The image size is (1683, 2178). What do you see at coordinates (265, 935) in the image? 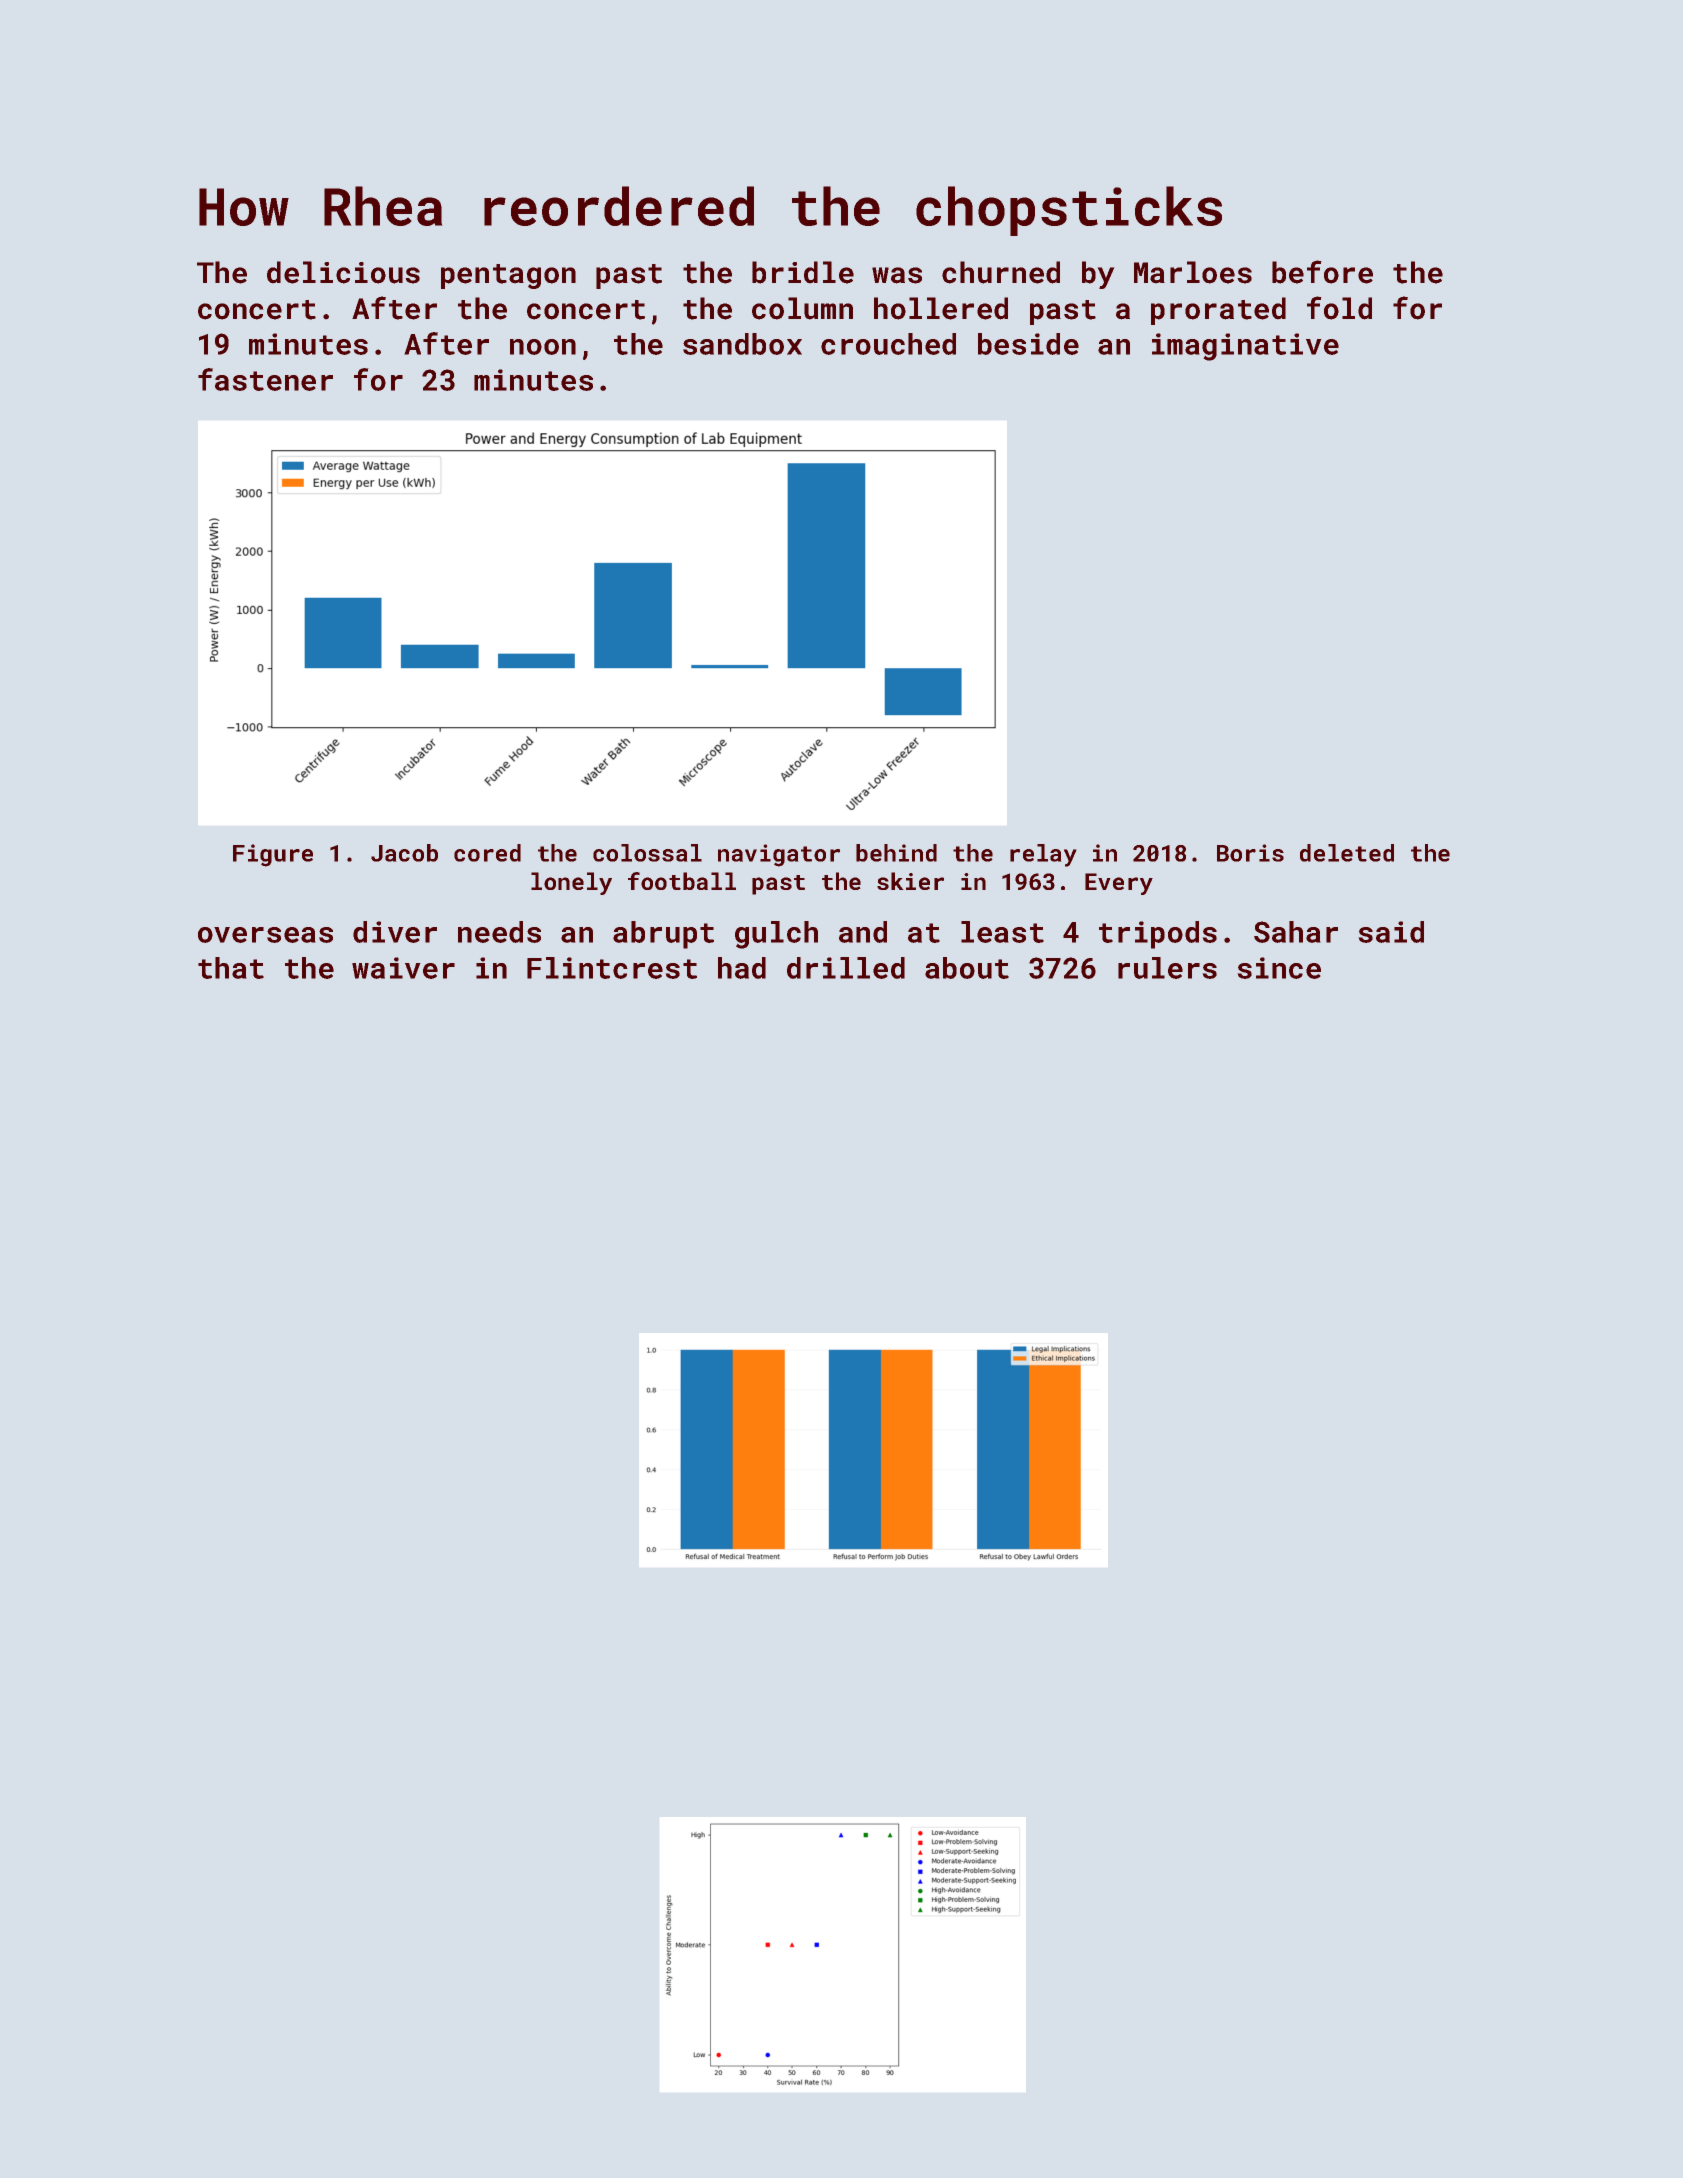
I see `overseas` at bounding box center [265, 935].
